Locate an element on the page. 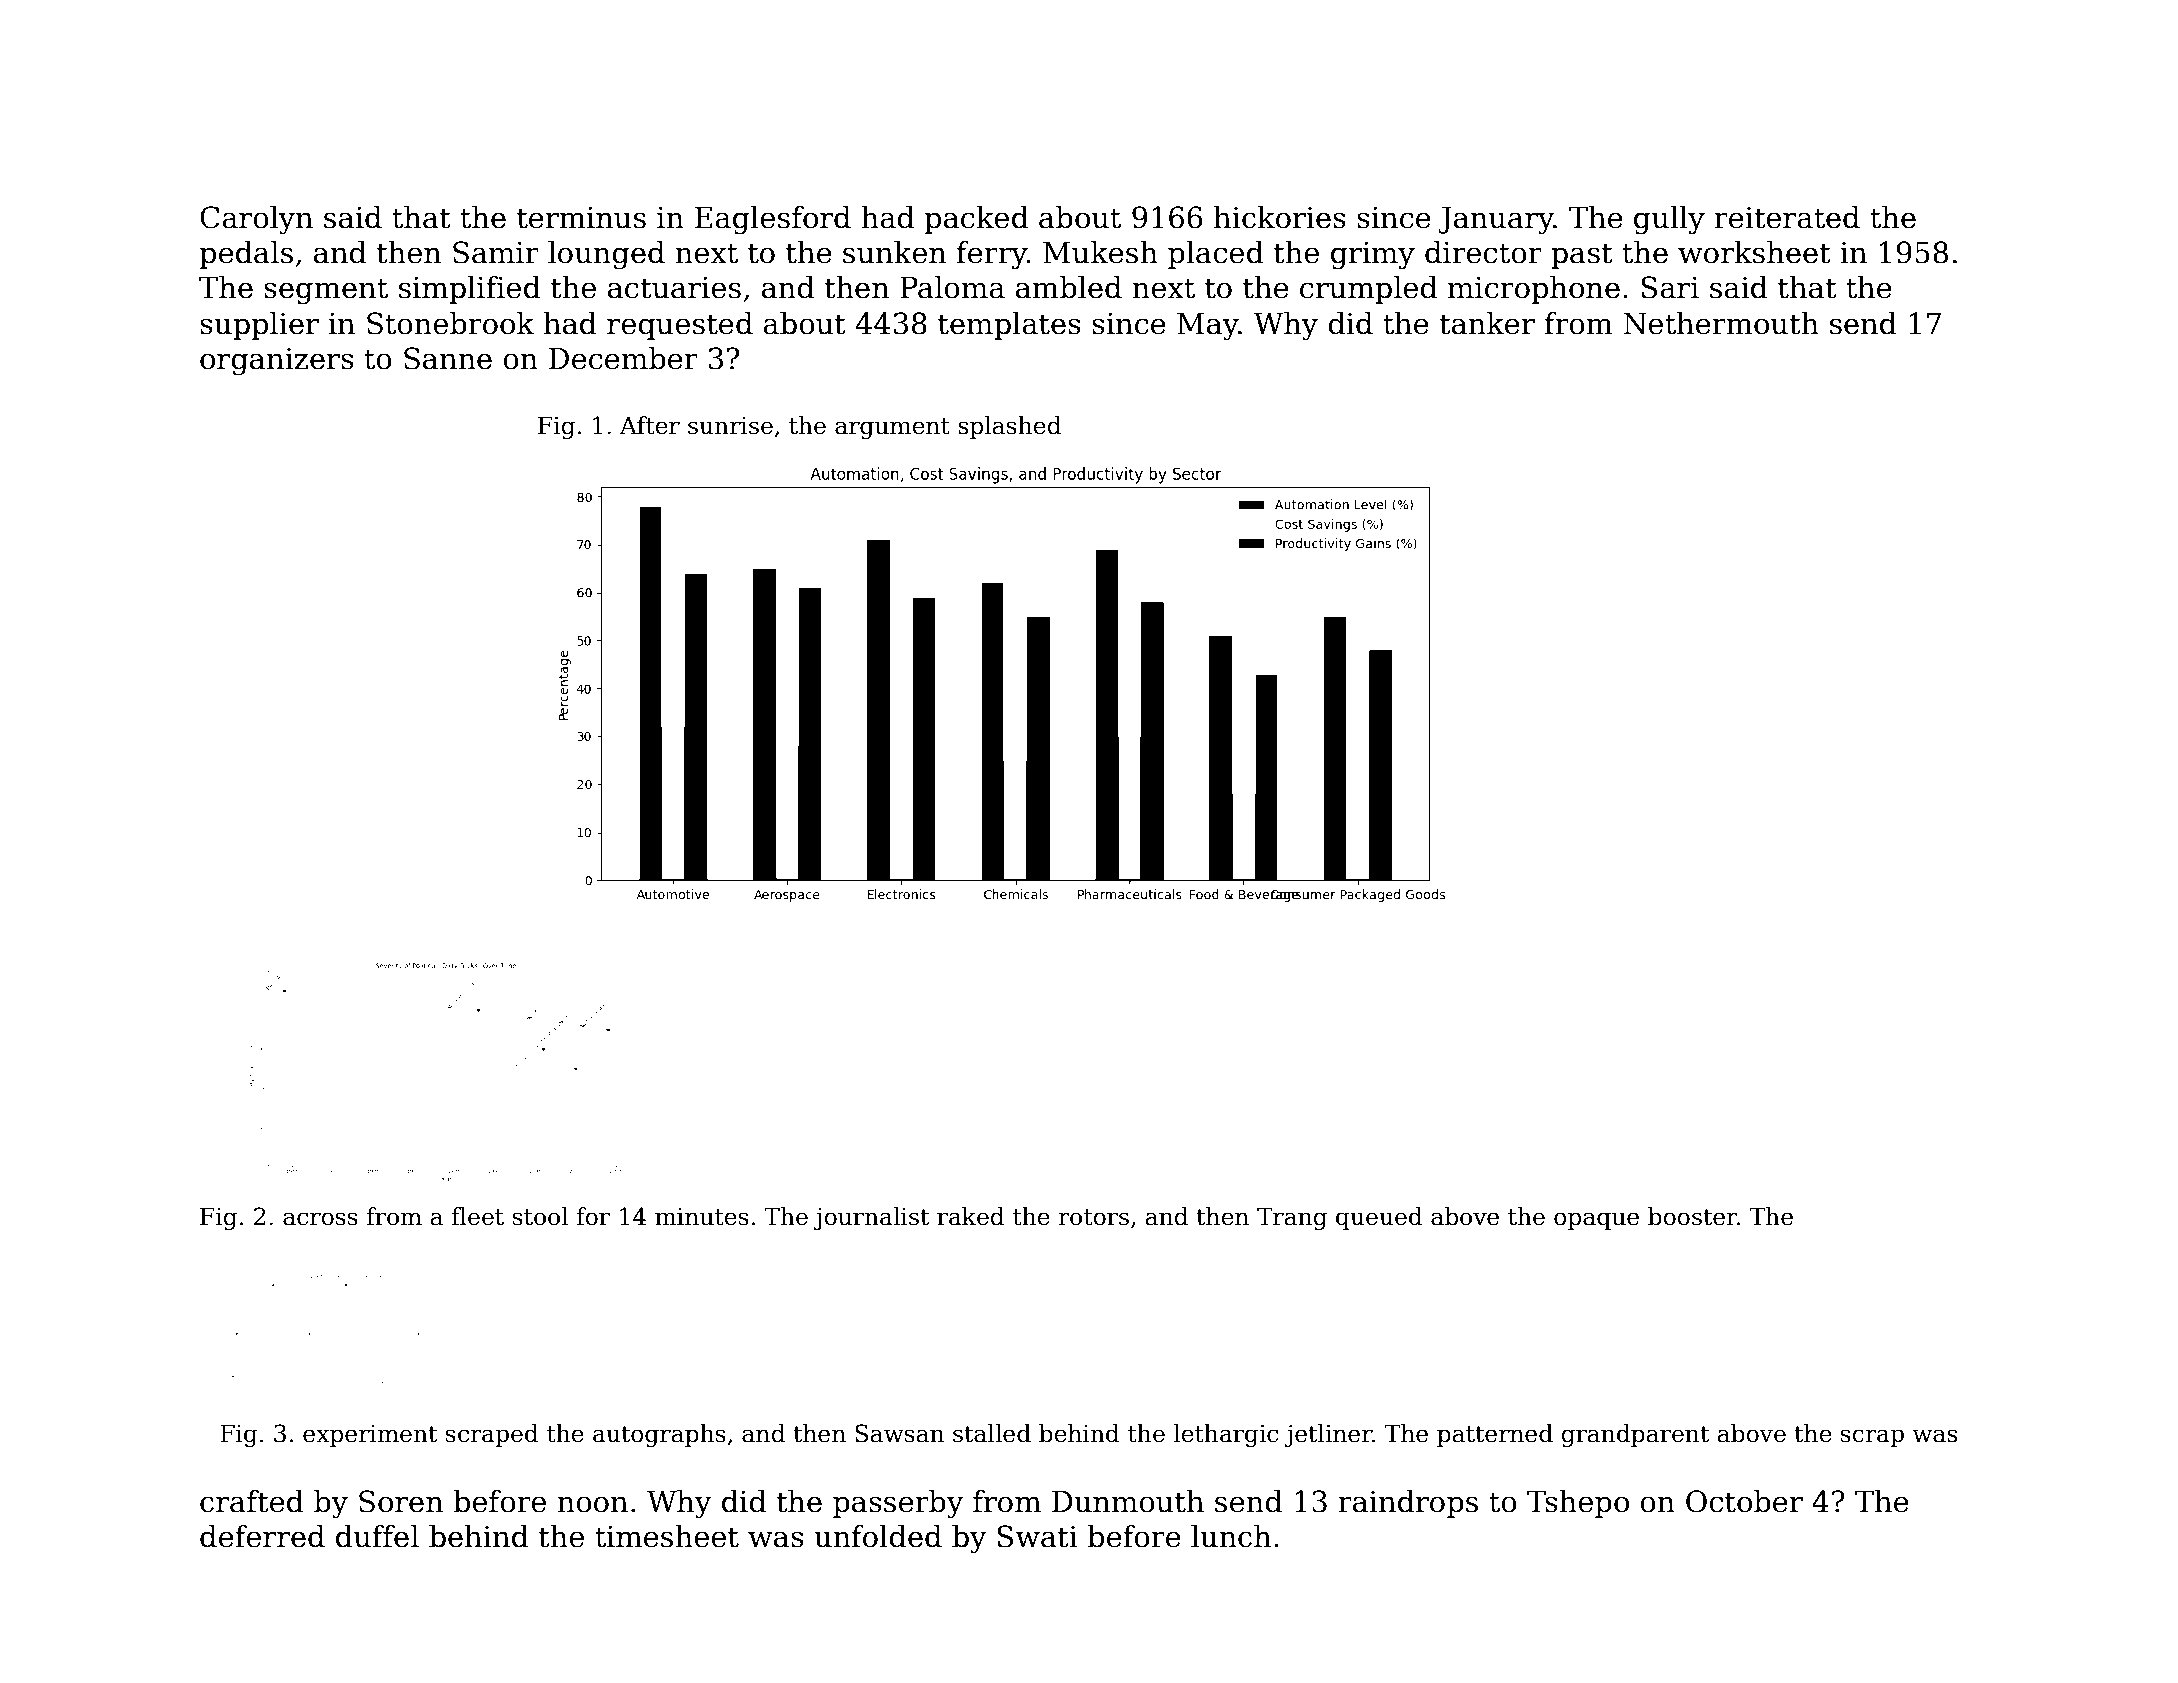 The width and height of the image is (2178, 1683). Paloma is located at coordinates (952, 287).
